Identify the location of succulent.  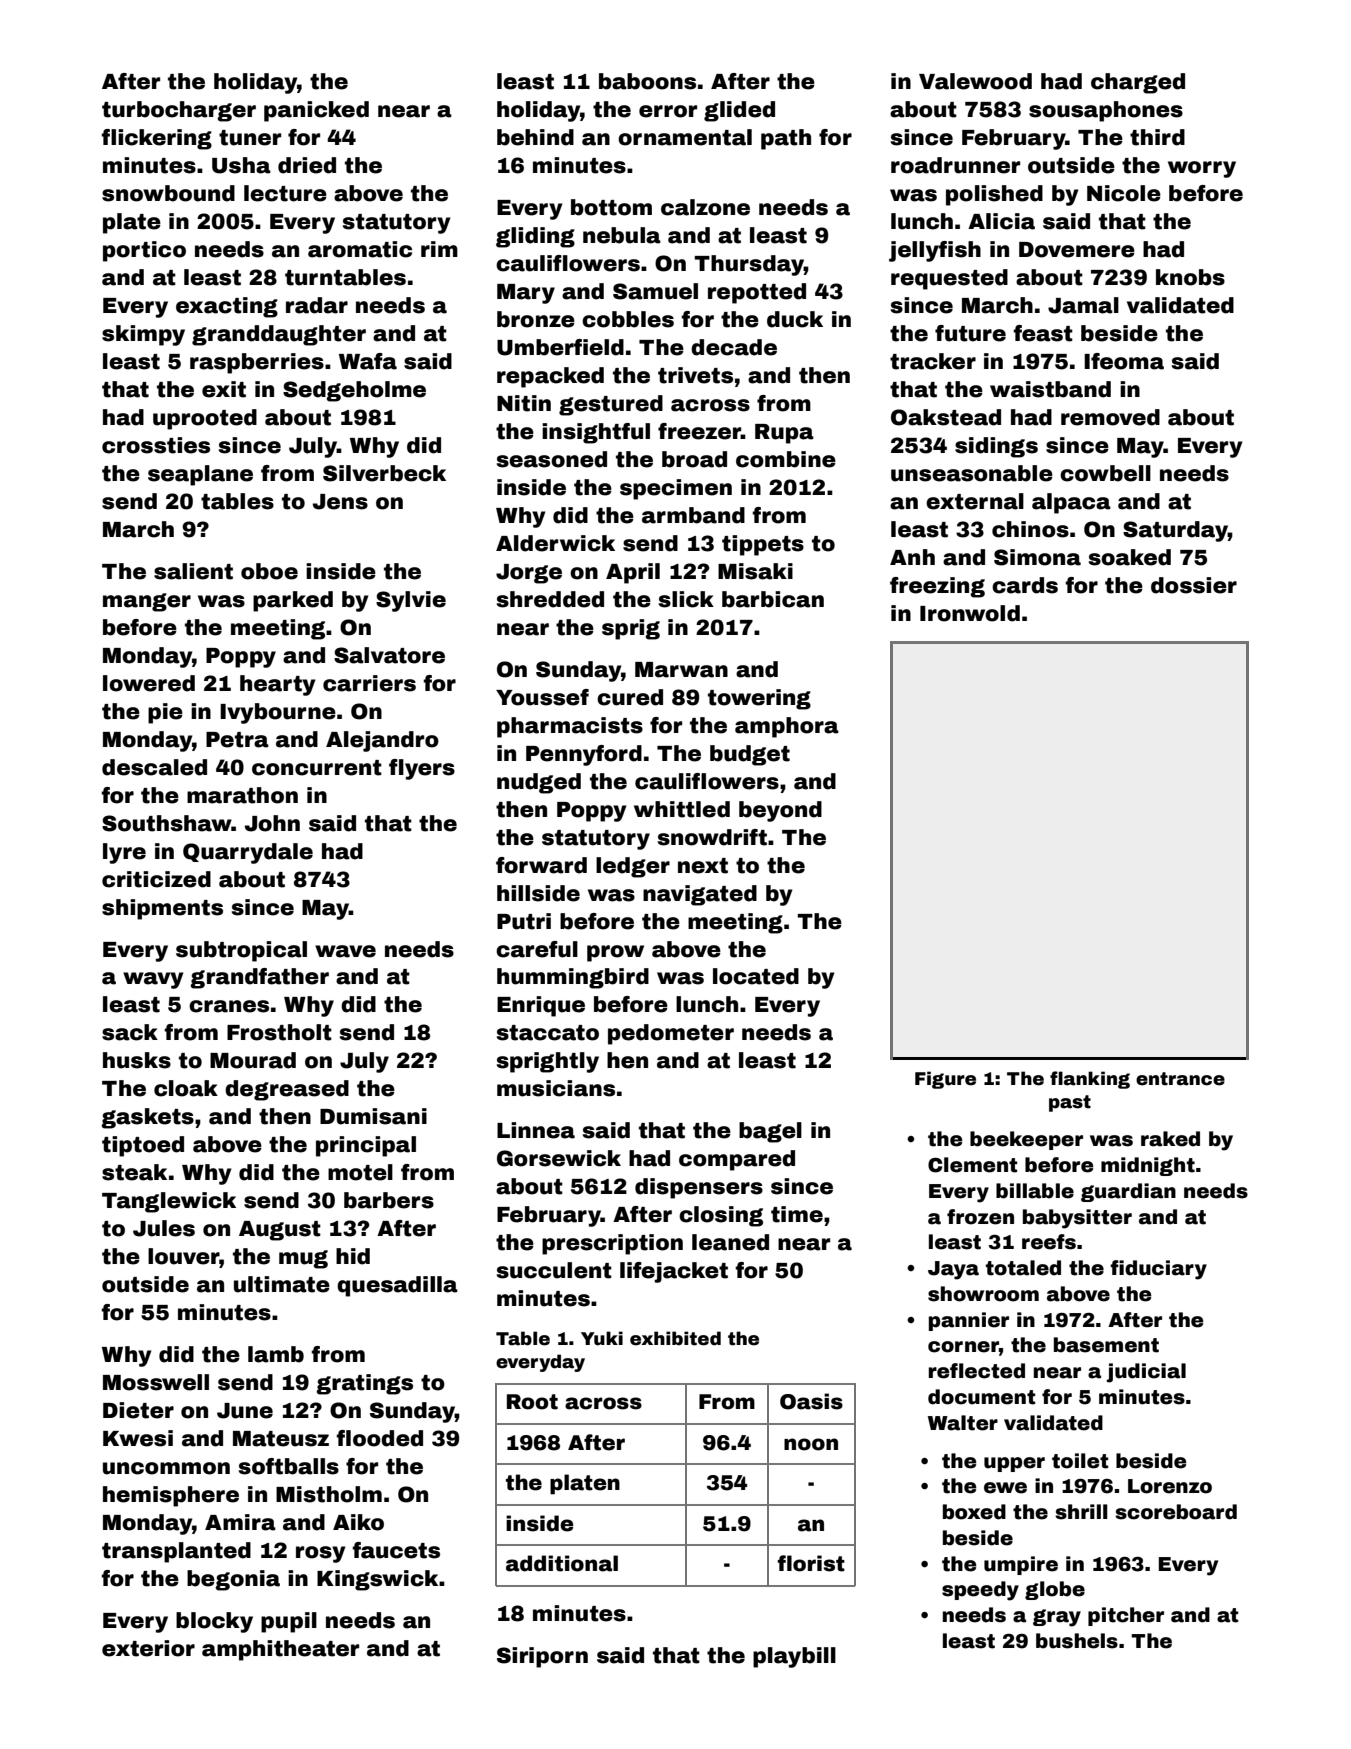
(554, 1270).
